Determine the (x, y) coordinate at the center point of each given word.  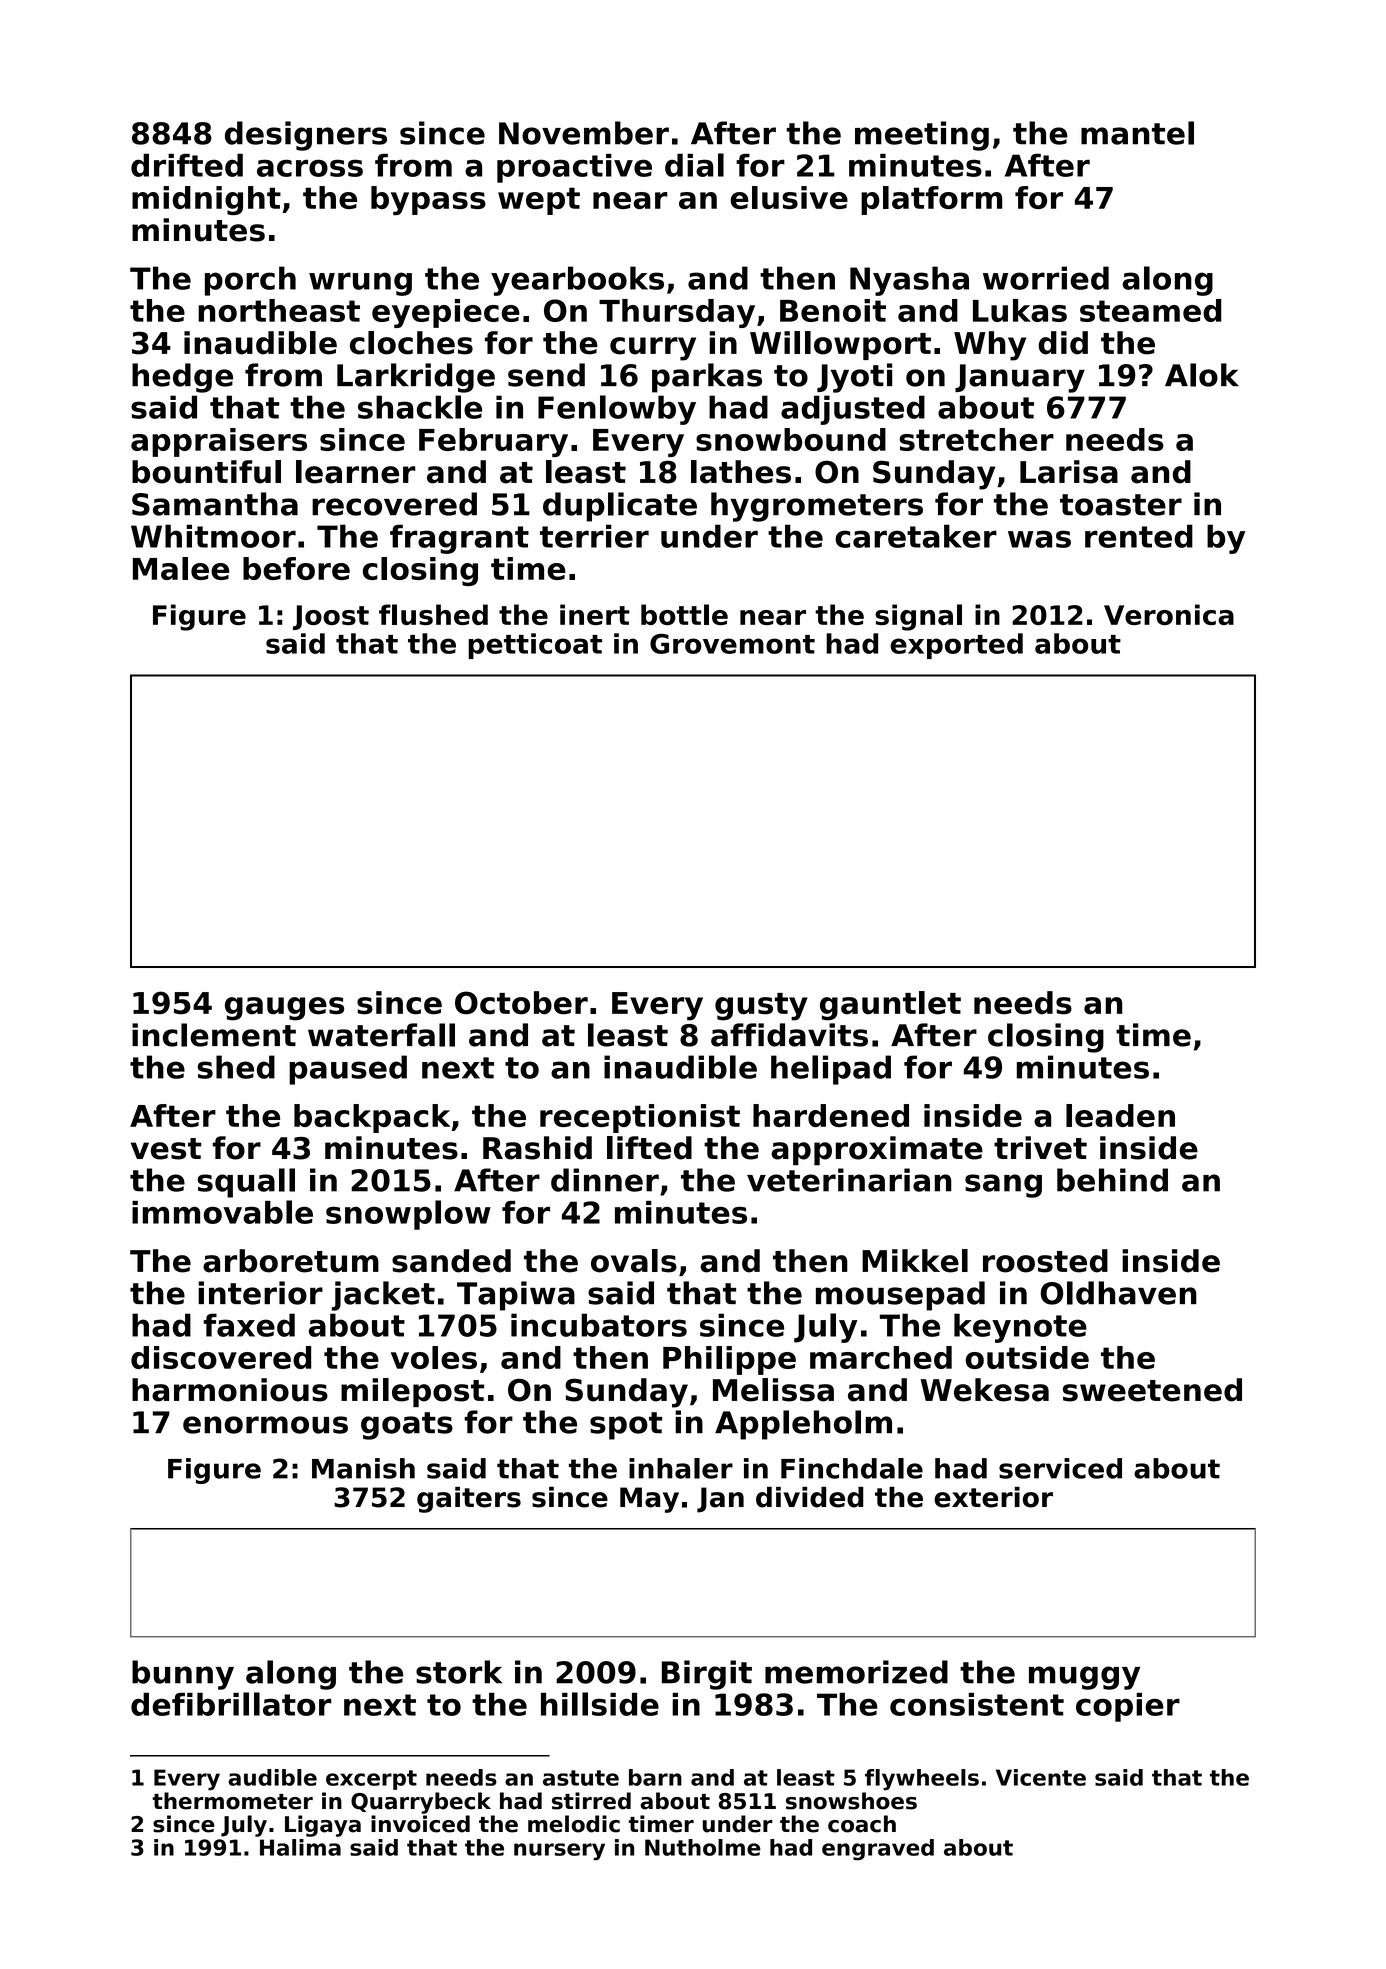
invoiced (420, 1824)
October (521, 1003)
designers (306, 136)
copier (1128, 1707)
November (584, 133)
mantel (1137, 133)
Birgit (707, 1675)
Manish (363, 1468)
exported (956, 646)
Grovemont (732, 644)
